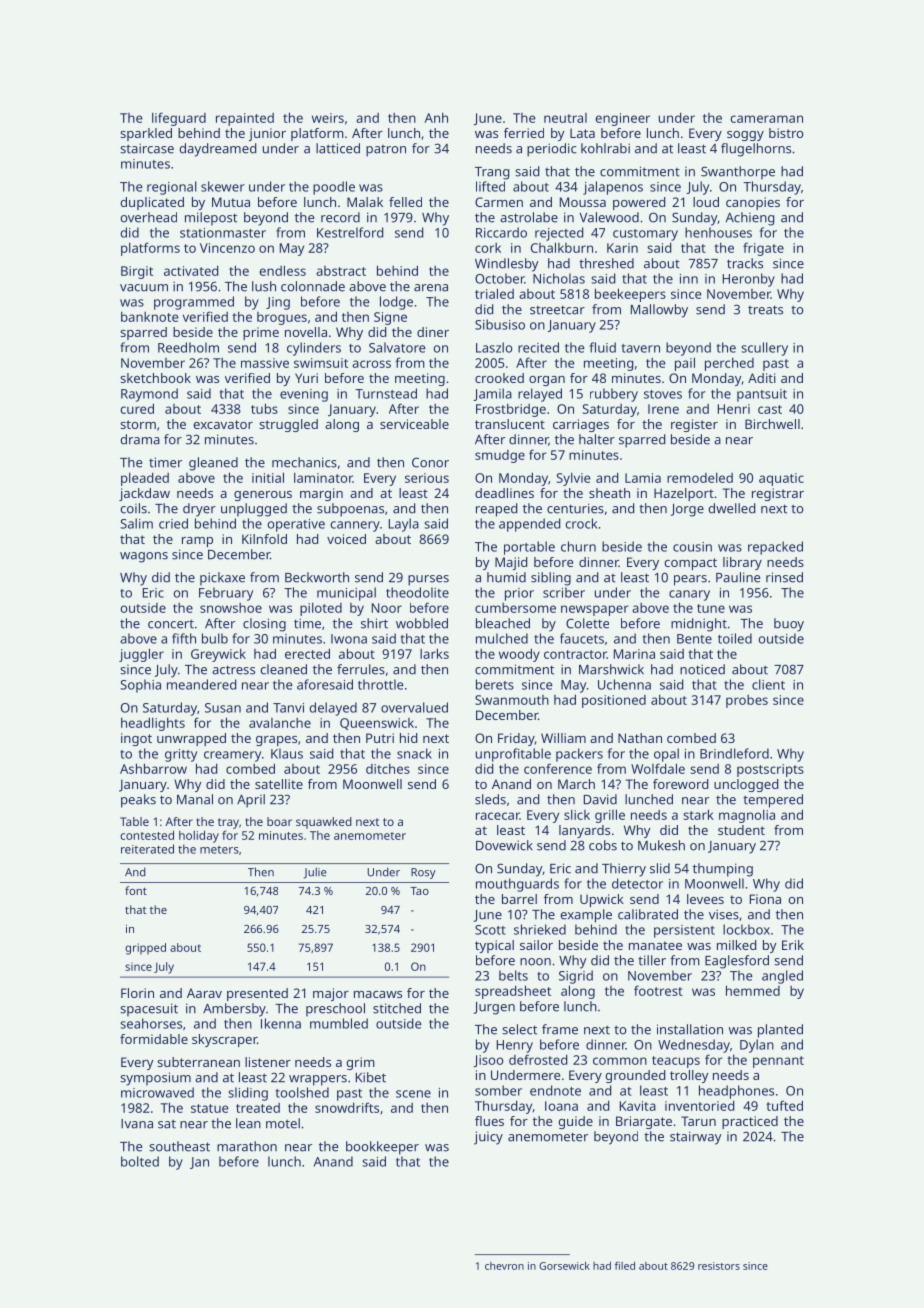 This screenshot has height=1308, width=924. What do you see at coordinates (247, 1146) in the screenshot?
I see `marathon` at bounding box center [247, 1146].
